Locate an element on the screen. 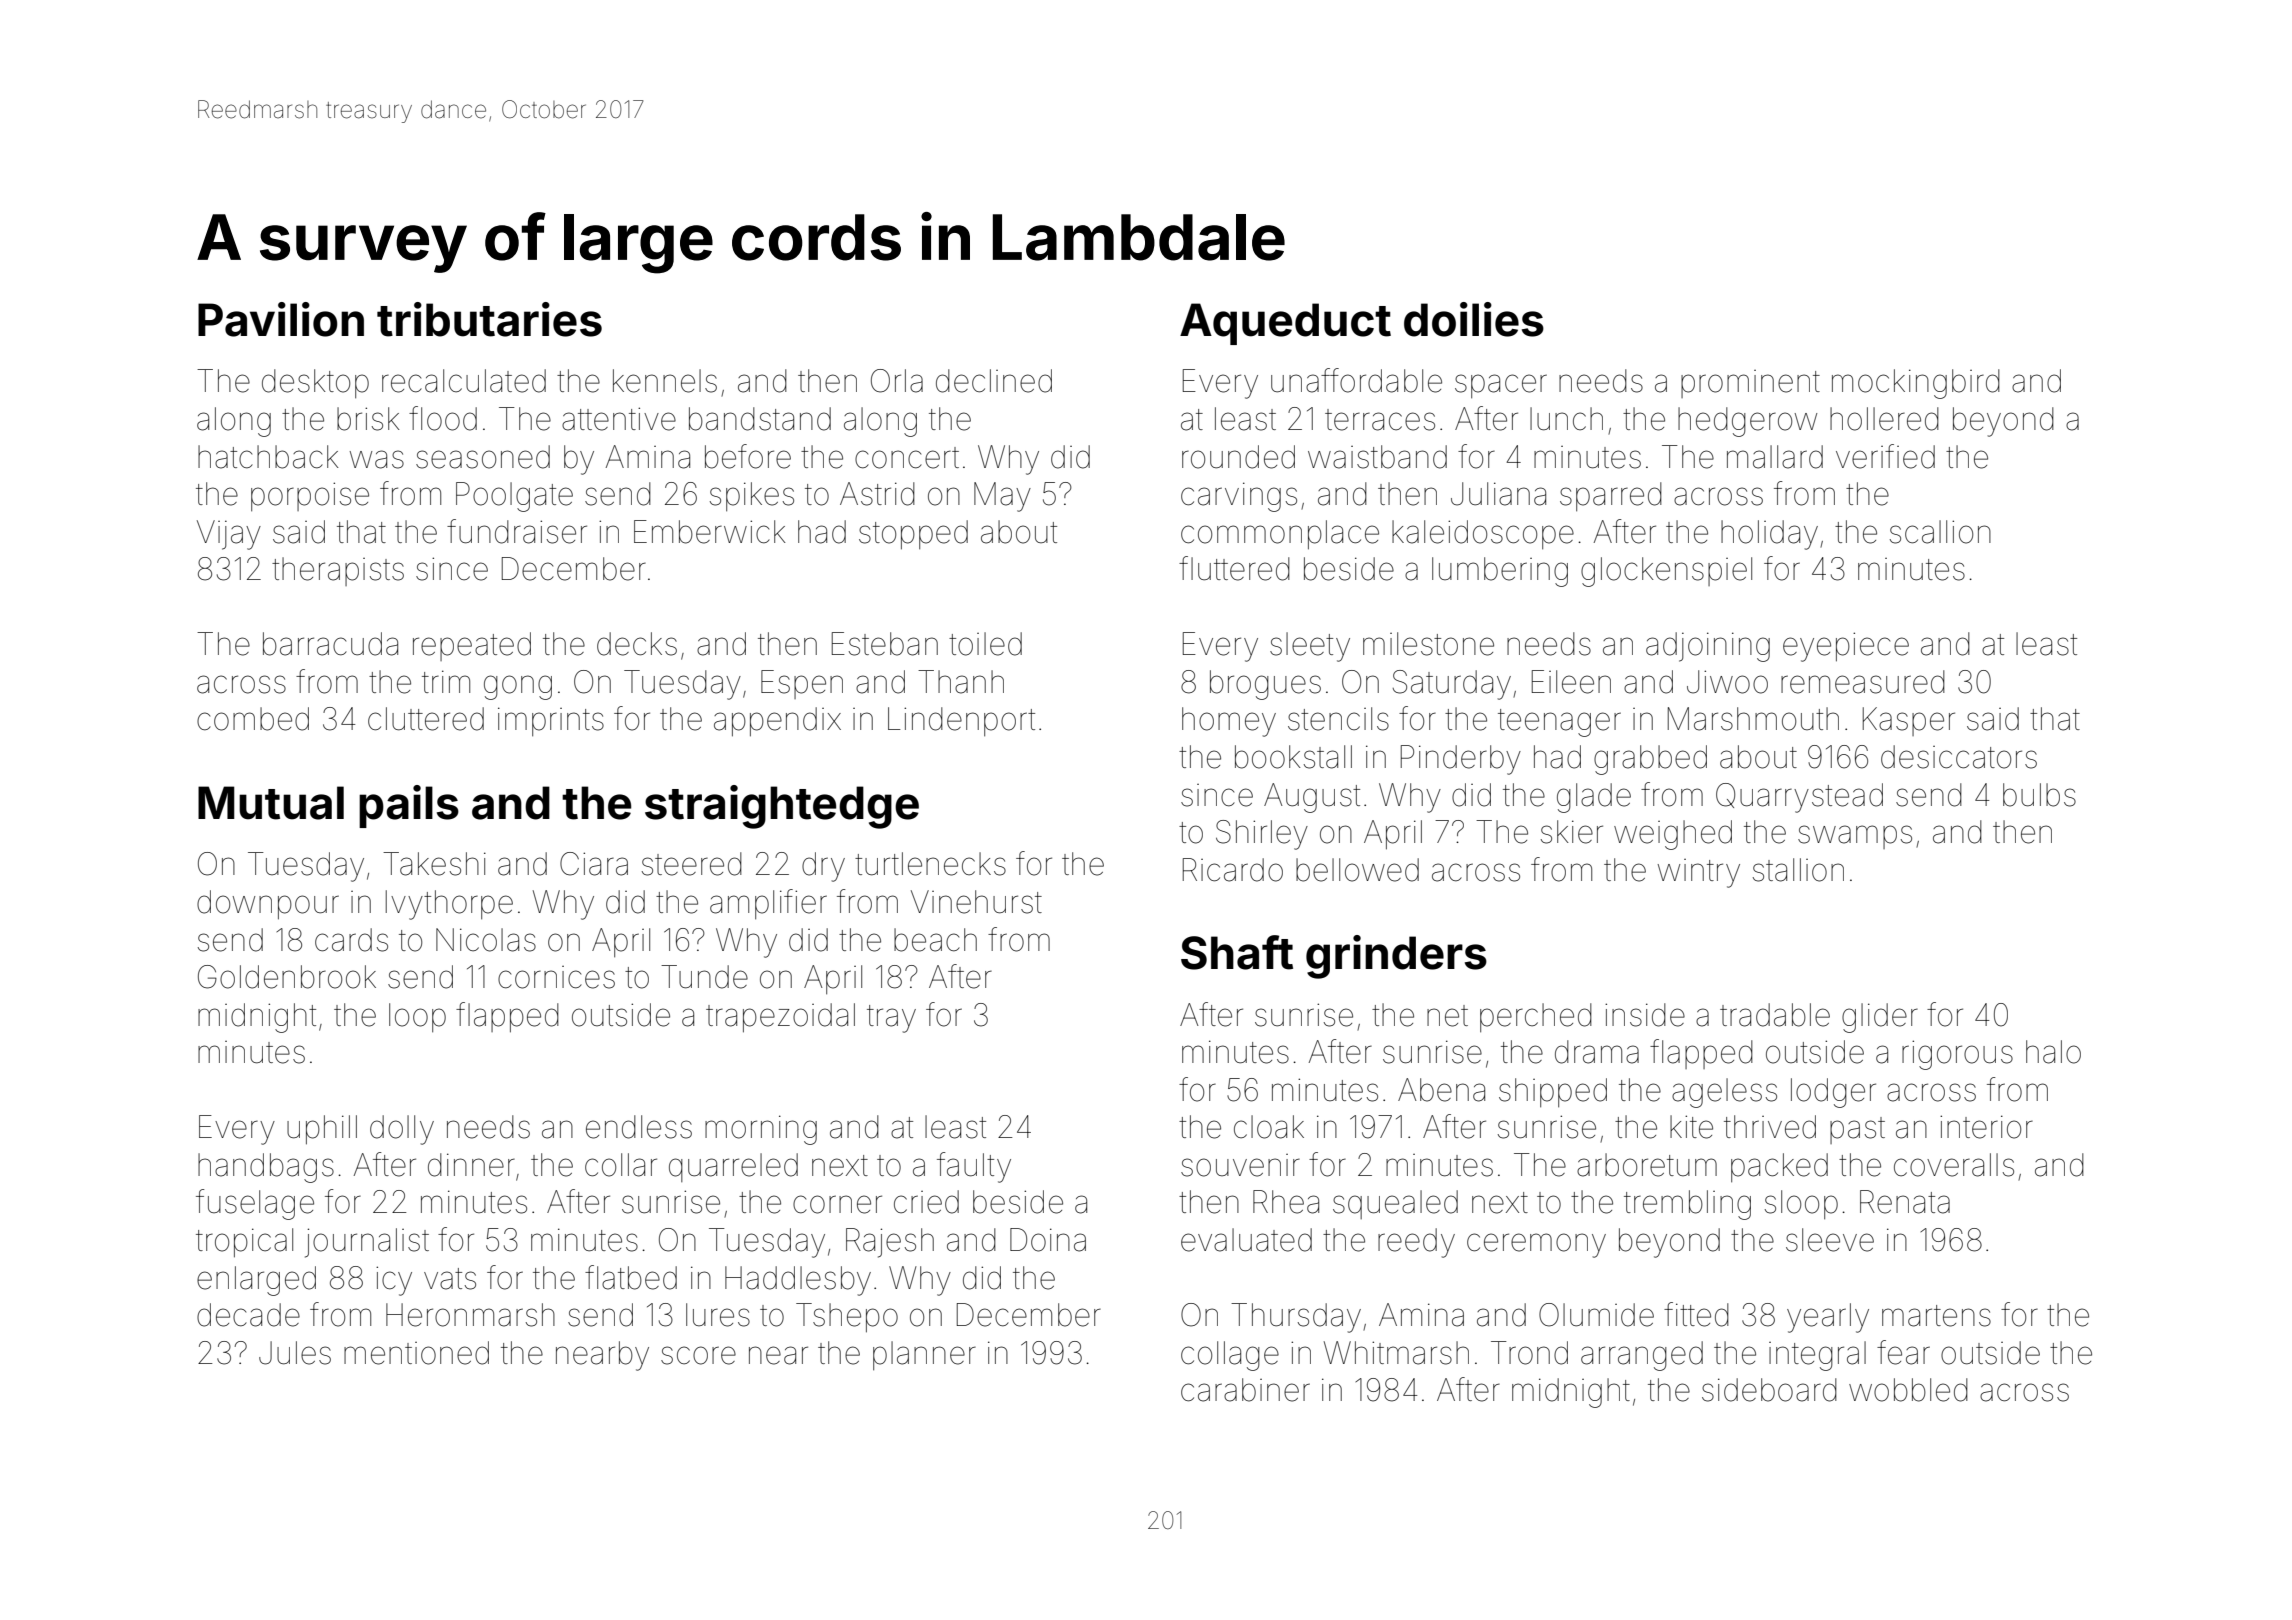 Image resolution: width=2292 pixels, height=1620 pixels. carabiner is located at coordinates (1245, 1390).
